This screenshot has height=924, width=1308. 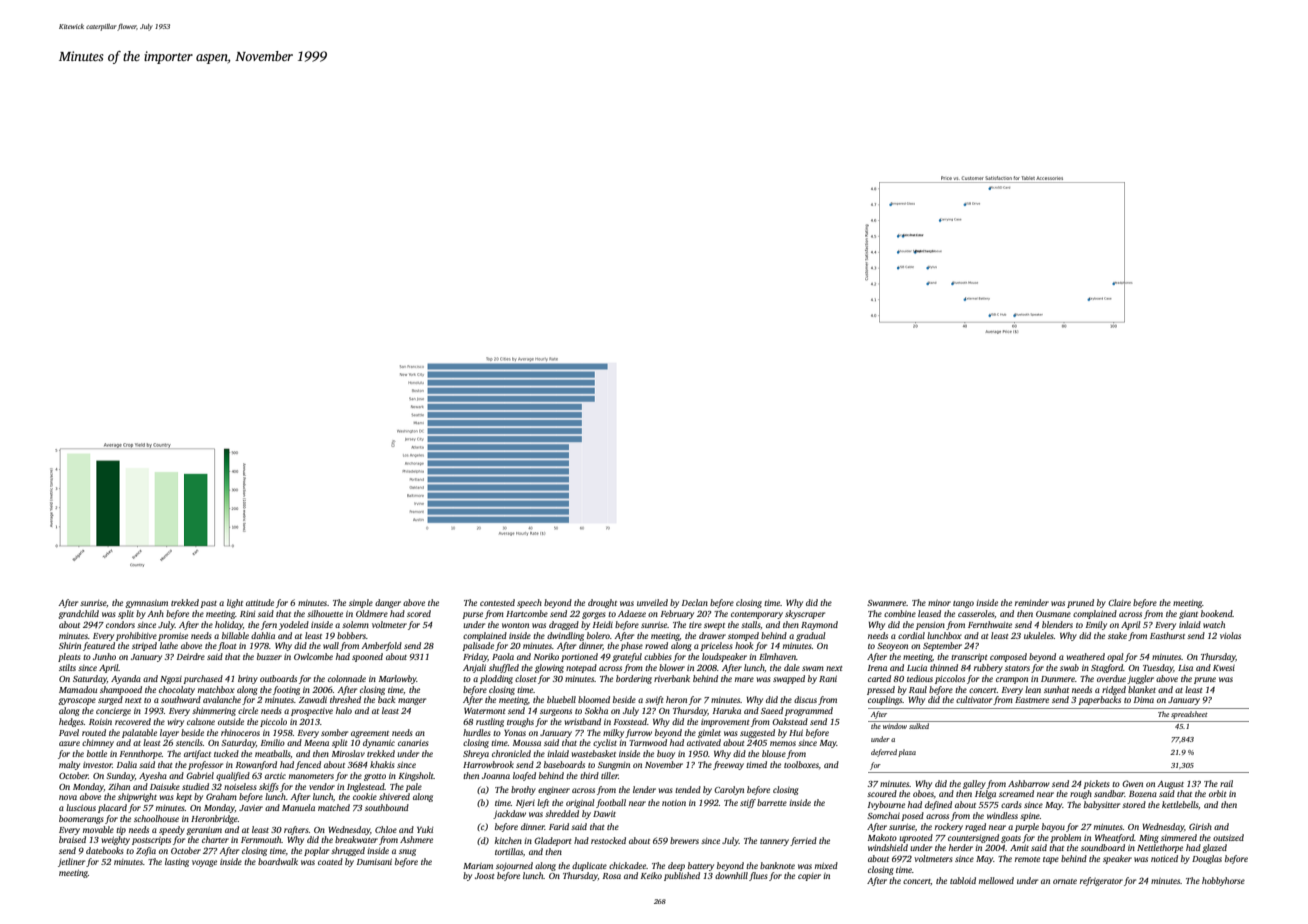 What do you see at coordinates (153, 776) in the screenshot?
I see `Ayesha` at bounding box center [153, 776].
